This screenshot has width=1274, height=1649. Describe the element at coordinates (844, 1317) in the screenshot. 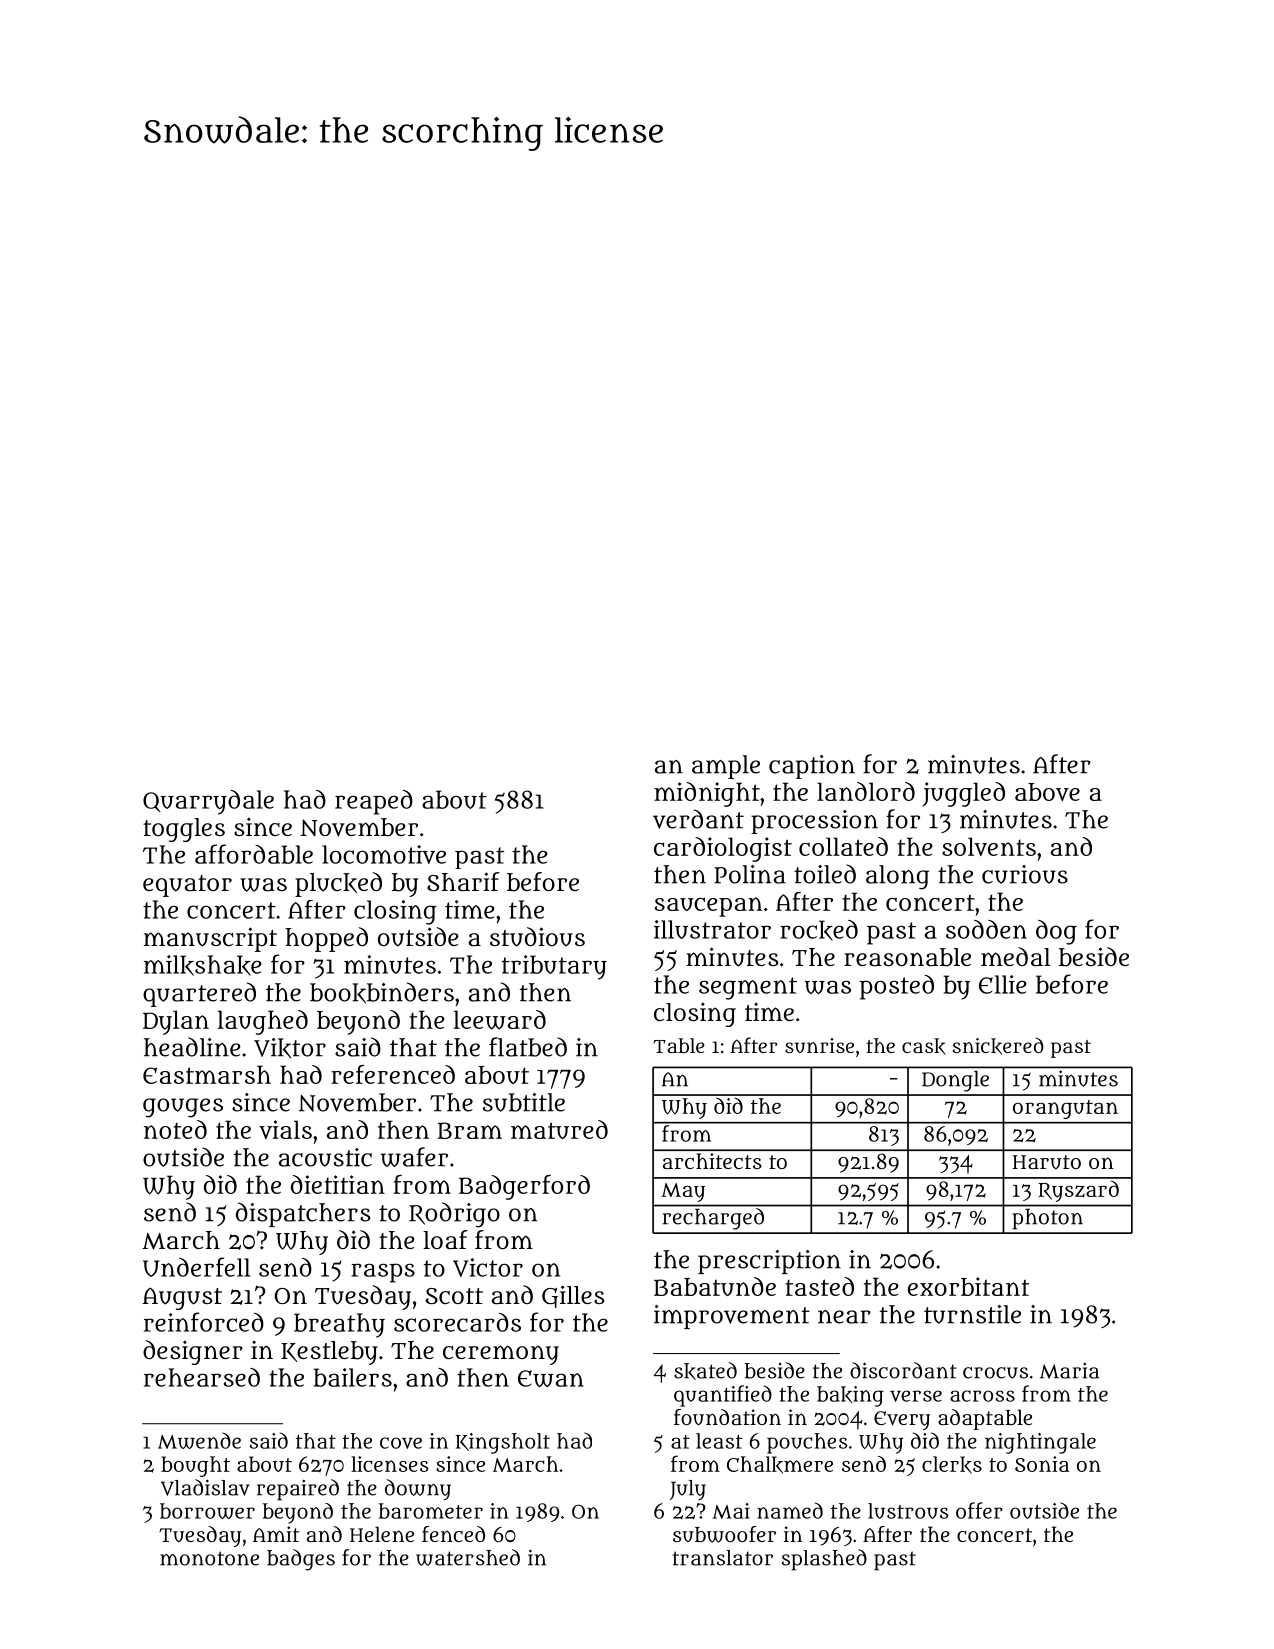

I see `near` at that location.
